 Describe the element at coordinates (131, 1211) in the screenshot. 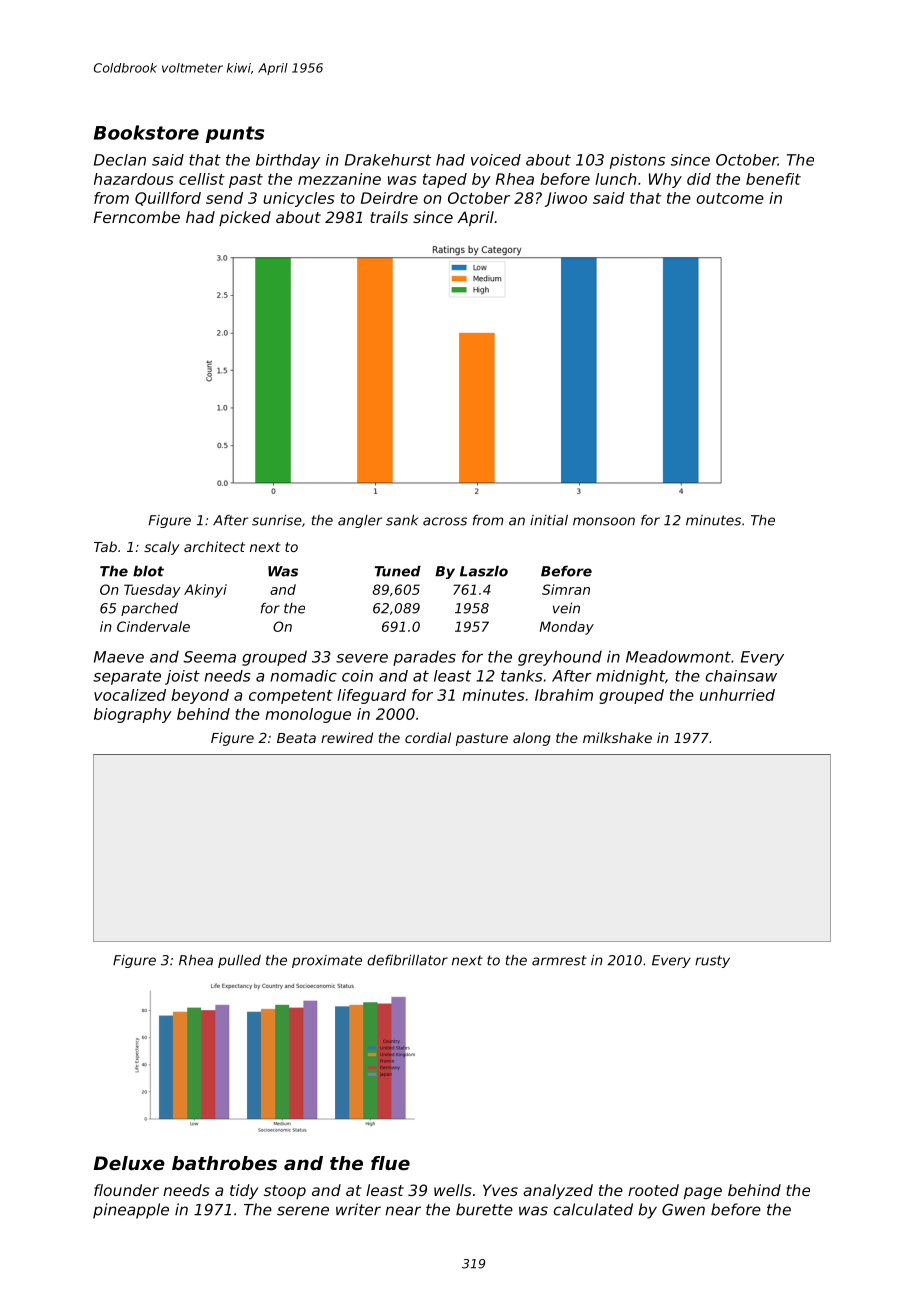

I see `pineapple` at that location.
